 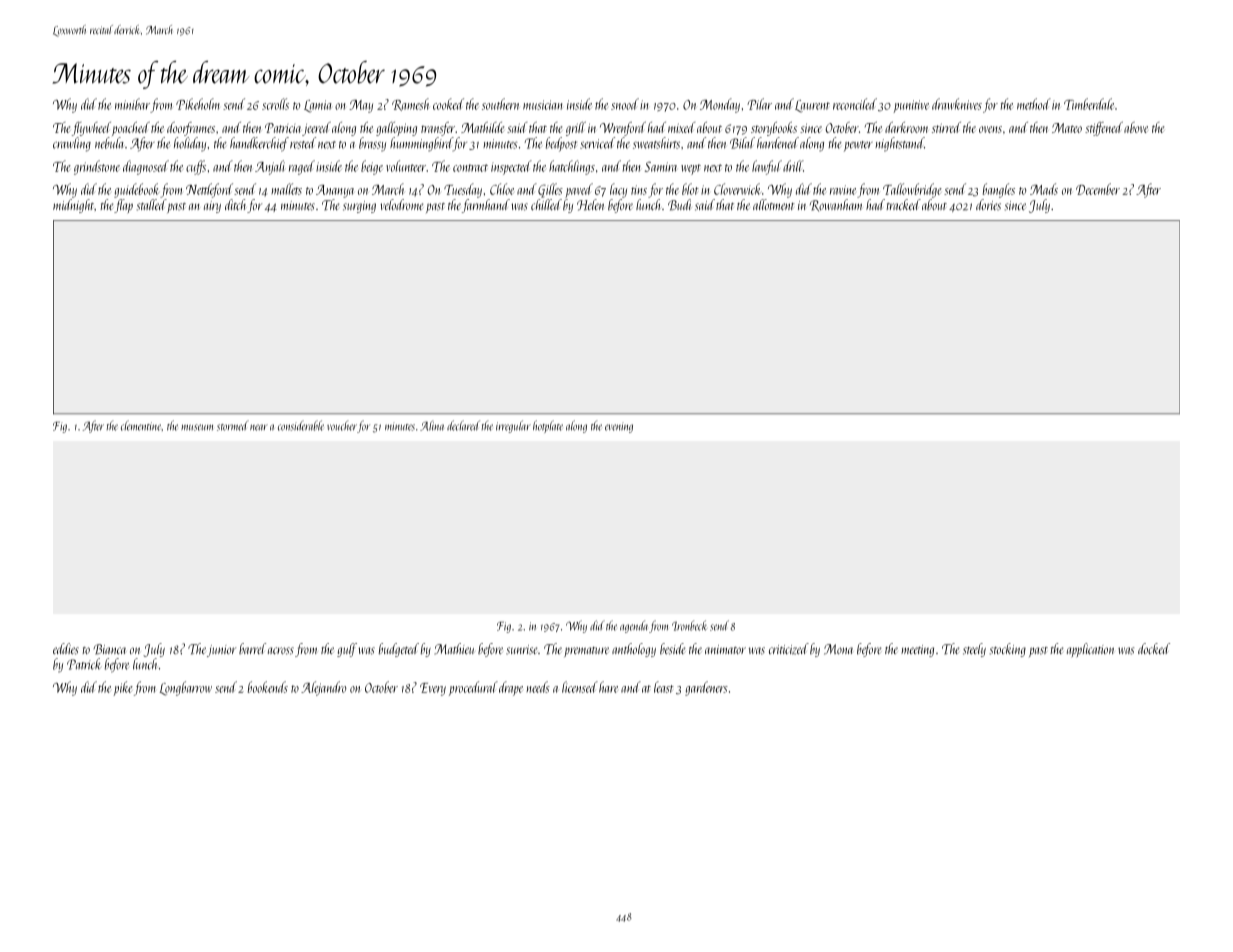 I want to click on midnight, so click(x=73, y=206).
